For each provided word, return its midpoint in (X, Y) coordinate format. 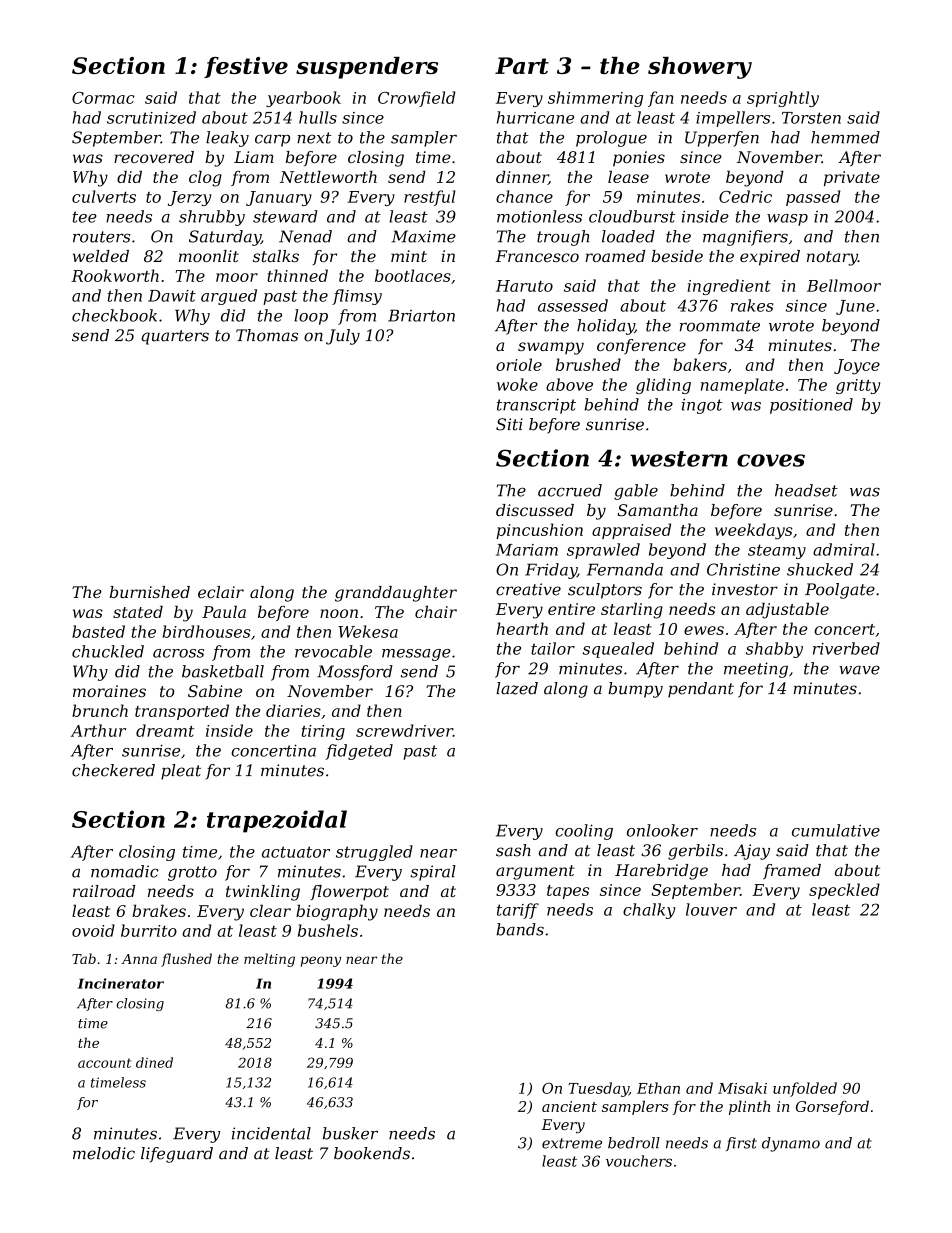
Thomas (267, 335)
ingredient (729, 287)
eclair (221, 592)
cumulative (836, 830)
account (104, 1063)
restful (430, 198)
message (416, 655)
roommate (720, 326)
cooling (584, 832)
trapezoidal (277, 821)
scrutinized (151, 117)
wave (859, 670)
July (343, 337)
